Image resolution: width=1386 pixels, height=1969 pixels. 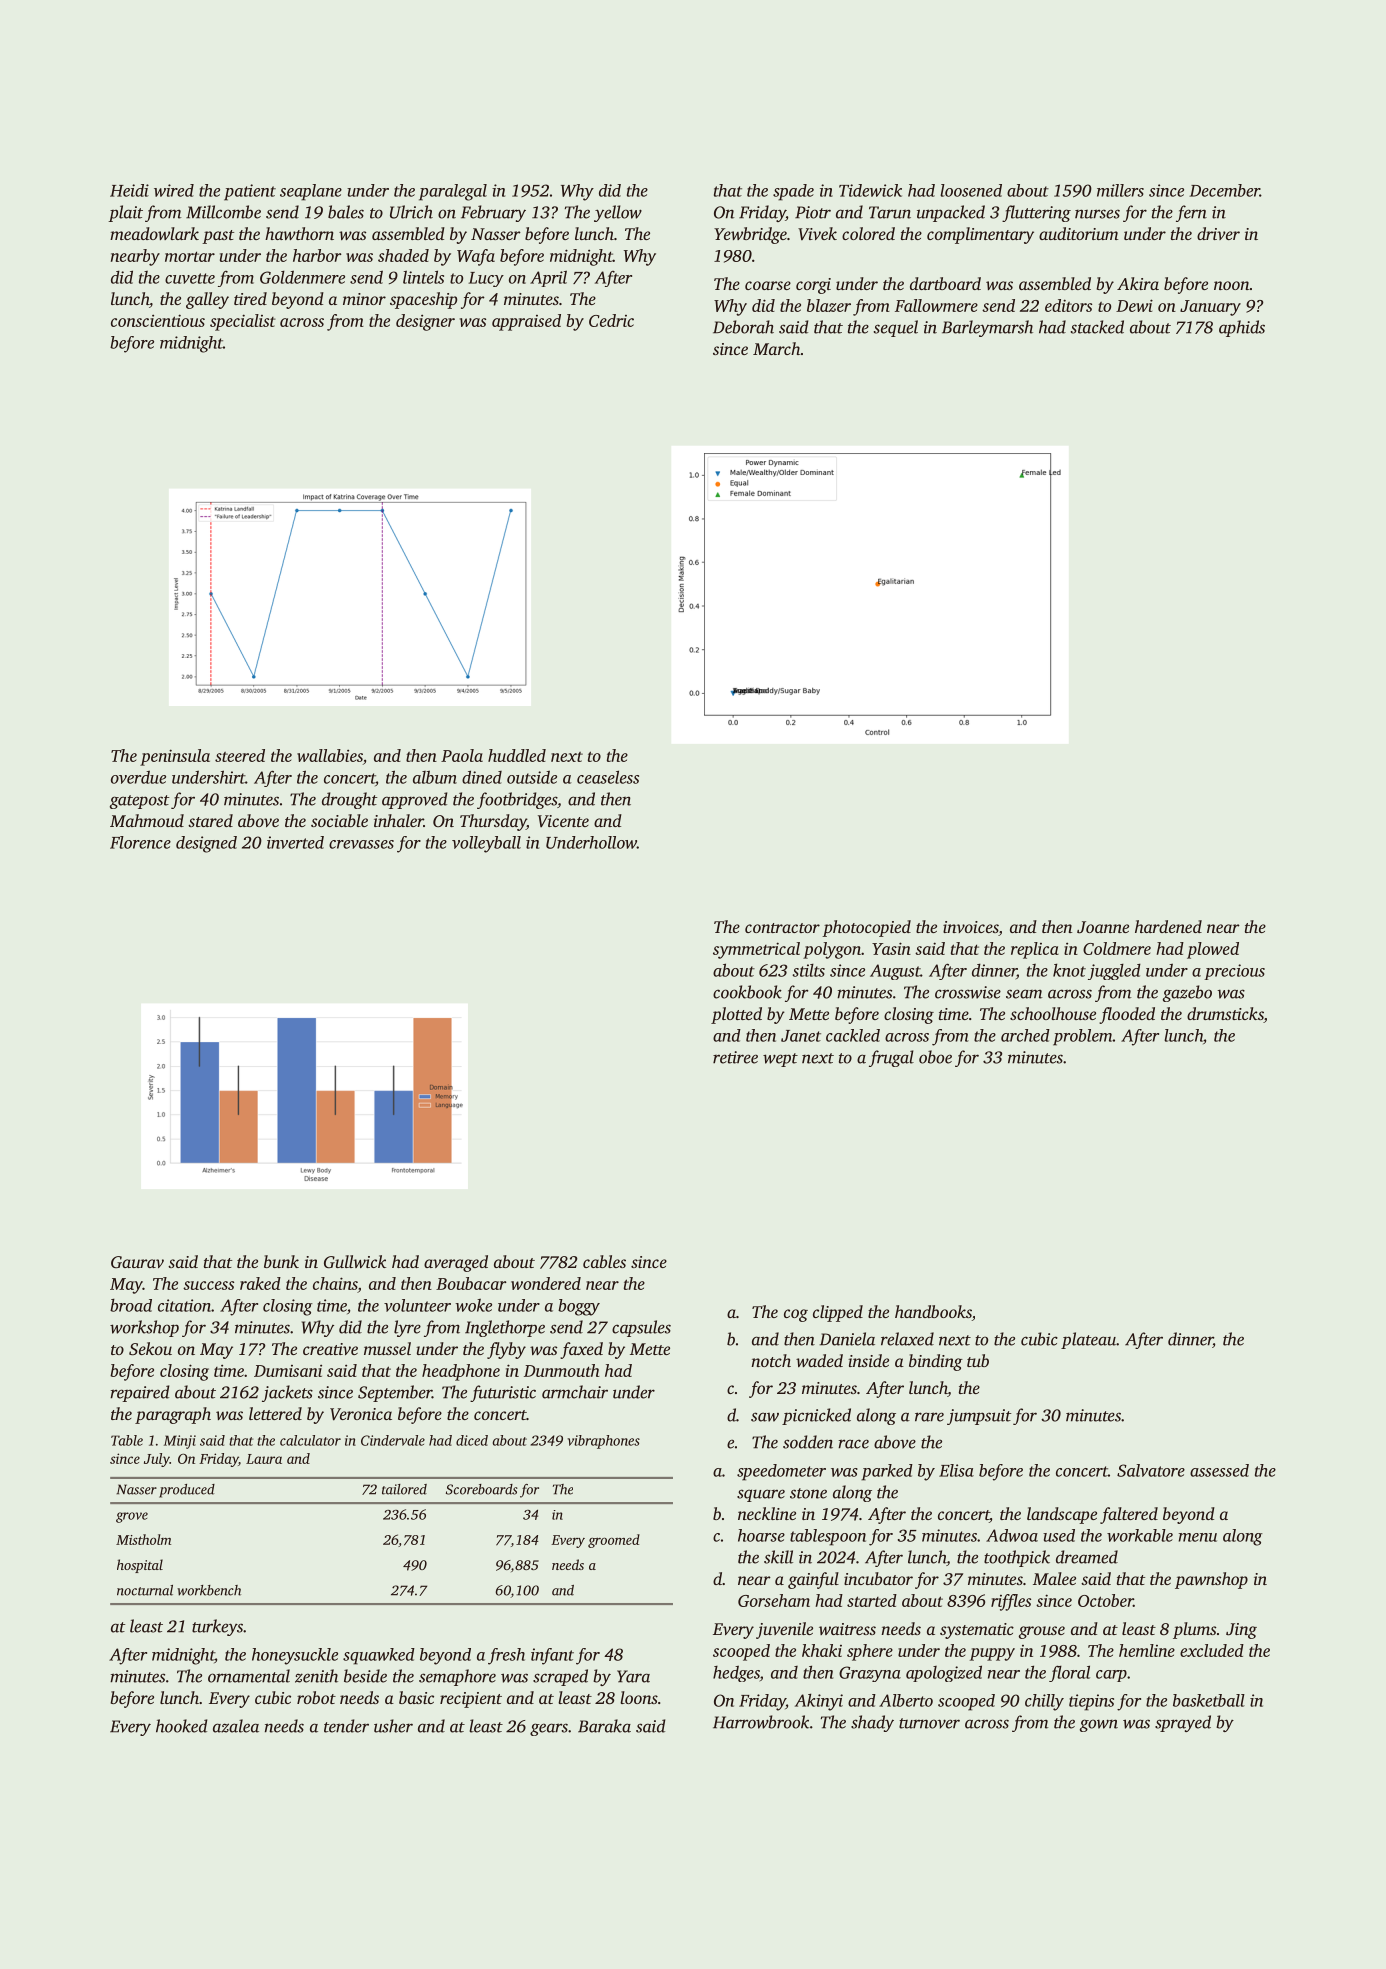 I want to click on Florence, so click(x=140, y=842).
